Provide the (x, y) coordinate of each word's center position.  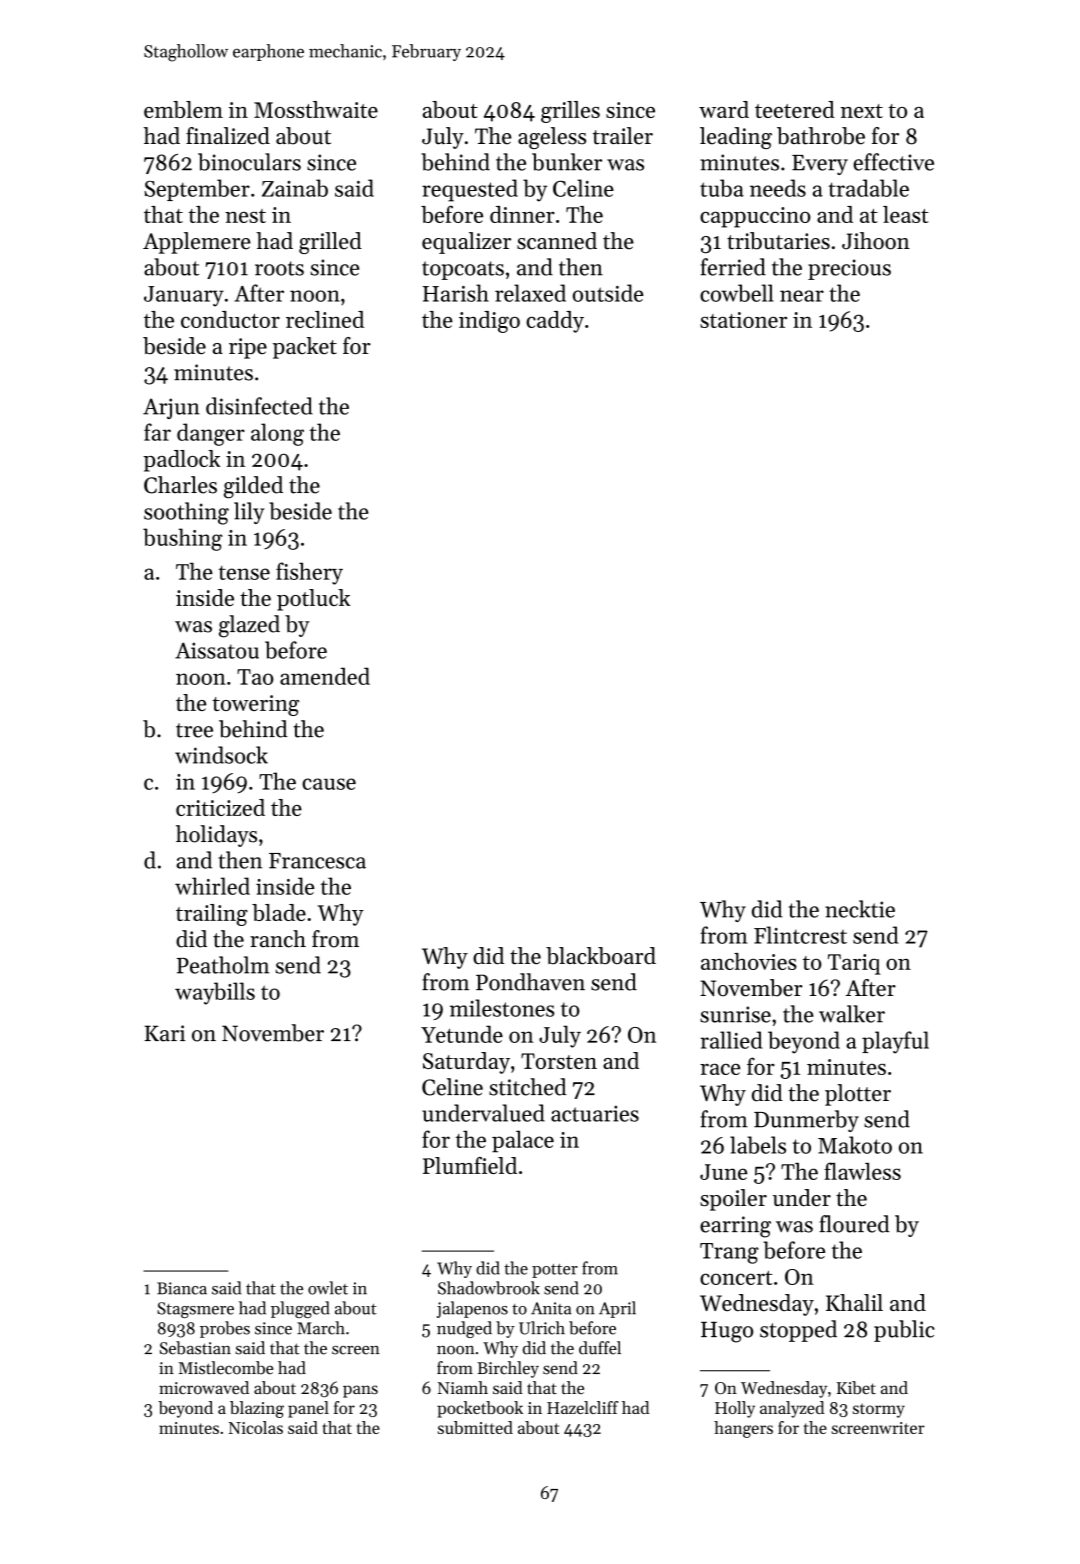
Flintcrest (800, 935)
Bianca (182, 1288)
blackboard (601, 955)
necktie (860, 909)
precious (849, 269)
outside (608, 293)
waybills (215, 993)
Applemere (197, 243)
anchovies (749, 961)
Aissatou (217, 650)
